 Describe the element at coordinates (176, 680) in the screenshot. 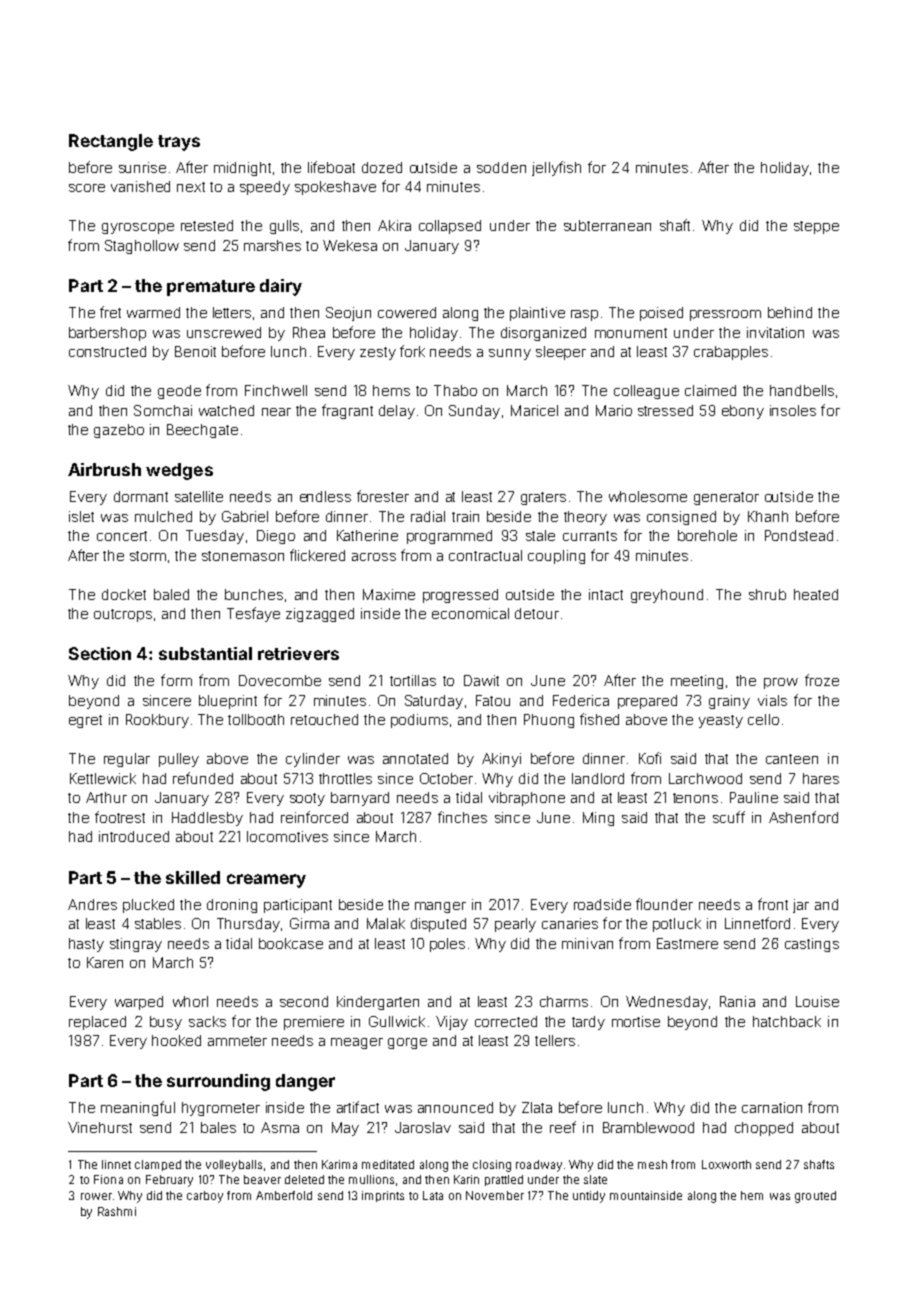

I see `form` at that location.
